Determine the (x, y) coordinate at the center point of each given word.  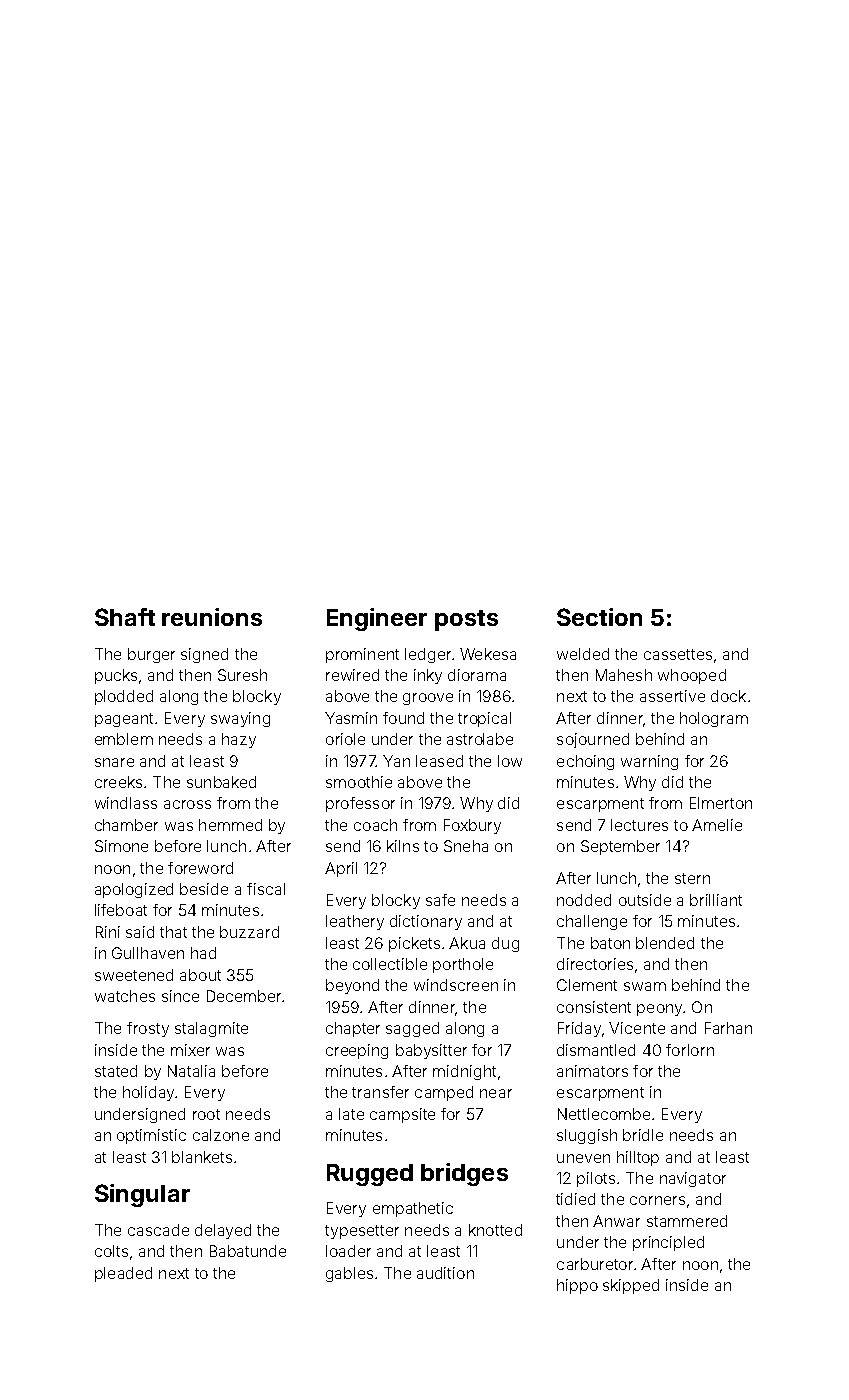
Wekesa (488, 654)
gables (349, 1274)
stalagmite (211, 1029)
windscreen (456, 985)
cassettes (678, 654)
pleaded (123, 1274)
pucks (116, 676)
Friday (579, 1029)
